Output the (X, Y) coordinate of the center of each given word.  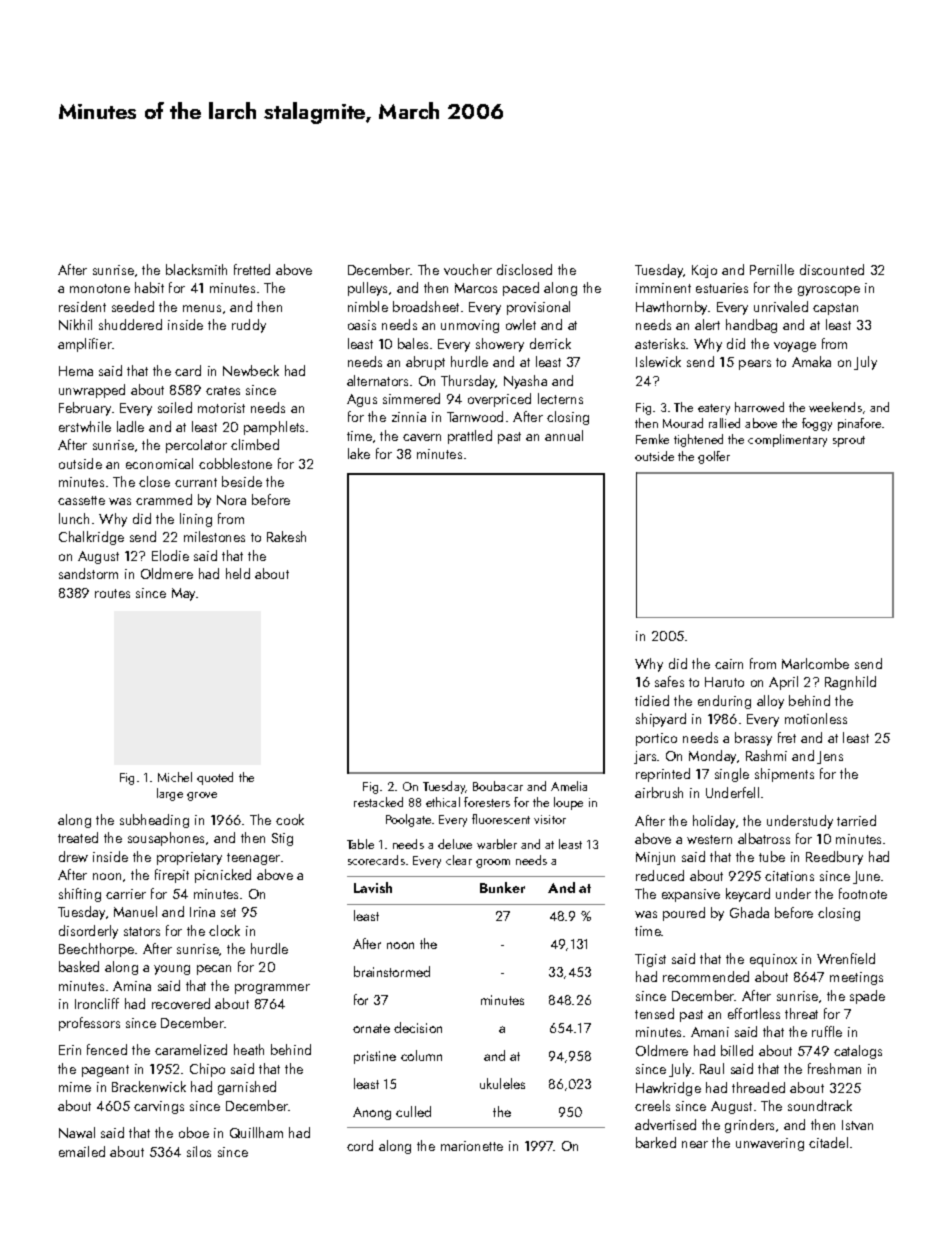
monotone (100, 288)
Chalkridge (91, 538)
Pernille (772, 269)
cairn (729, 664)
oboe (194, 1132)
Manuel (135, 911)
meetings (856, 978)
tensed (654, 1013)
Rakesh (286, 536)
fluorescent (501, 819)
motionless (816, 718)
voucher (468, 269)
